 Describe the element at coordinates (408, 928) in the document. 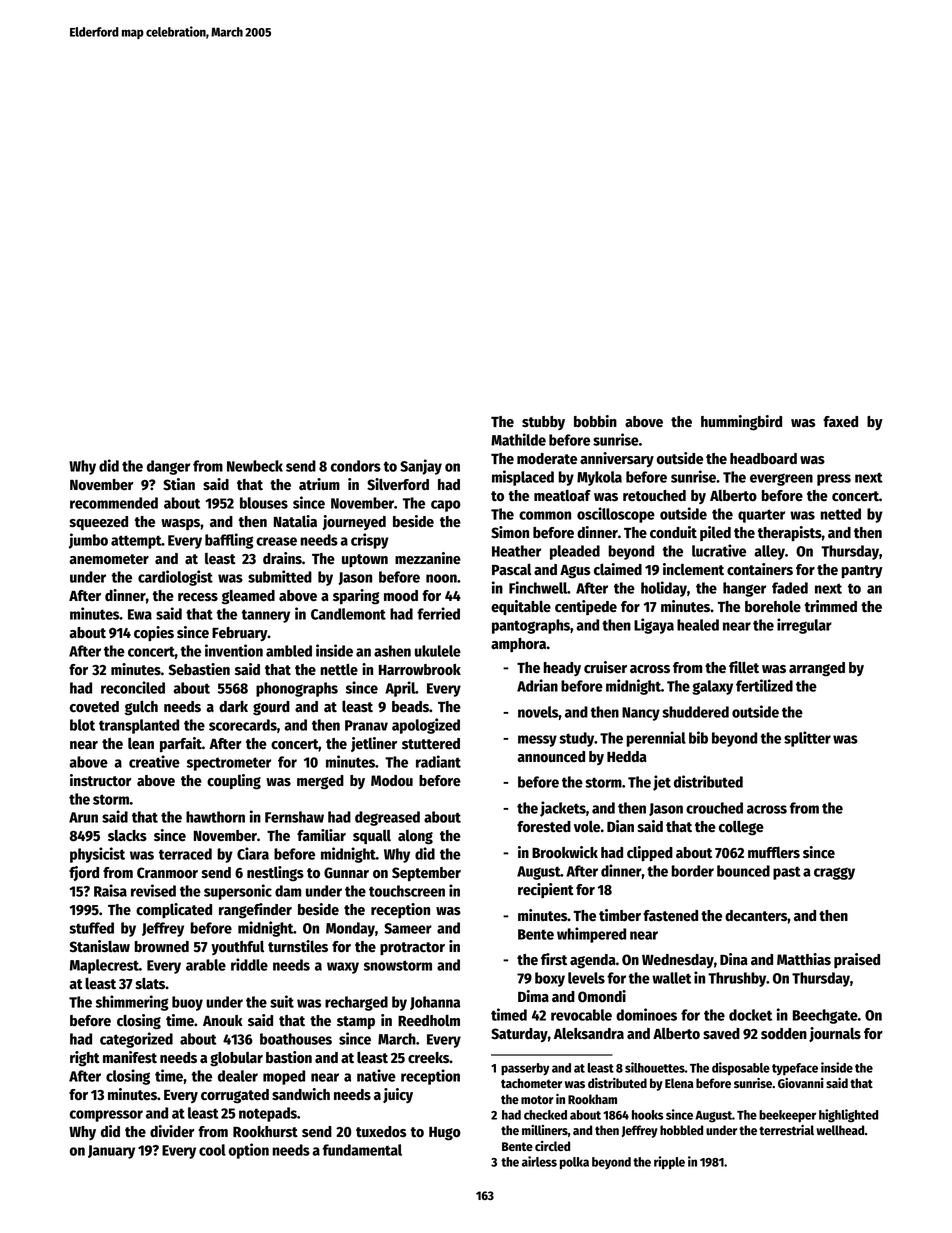

I see `Sameer` at that location.
